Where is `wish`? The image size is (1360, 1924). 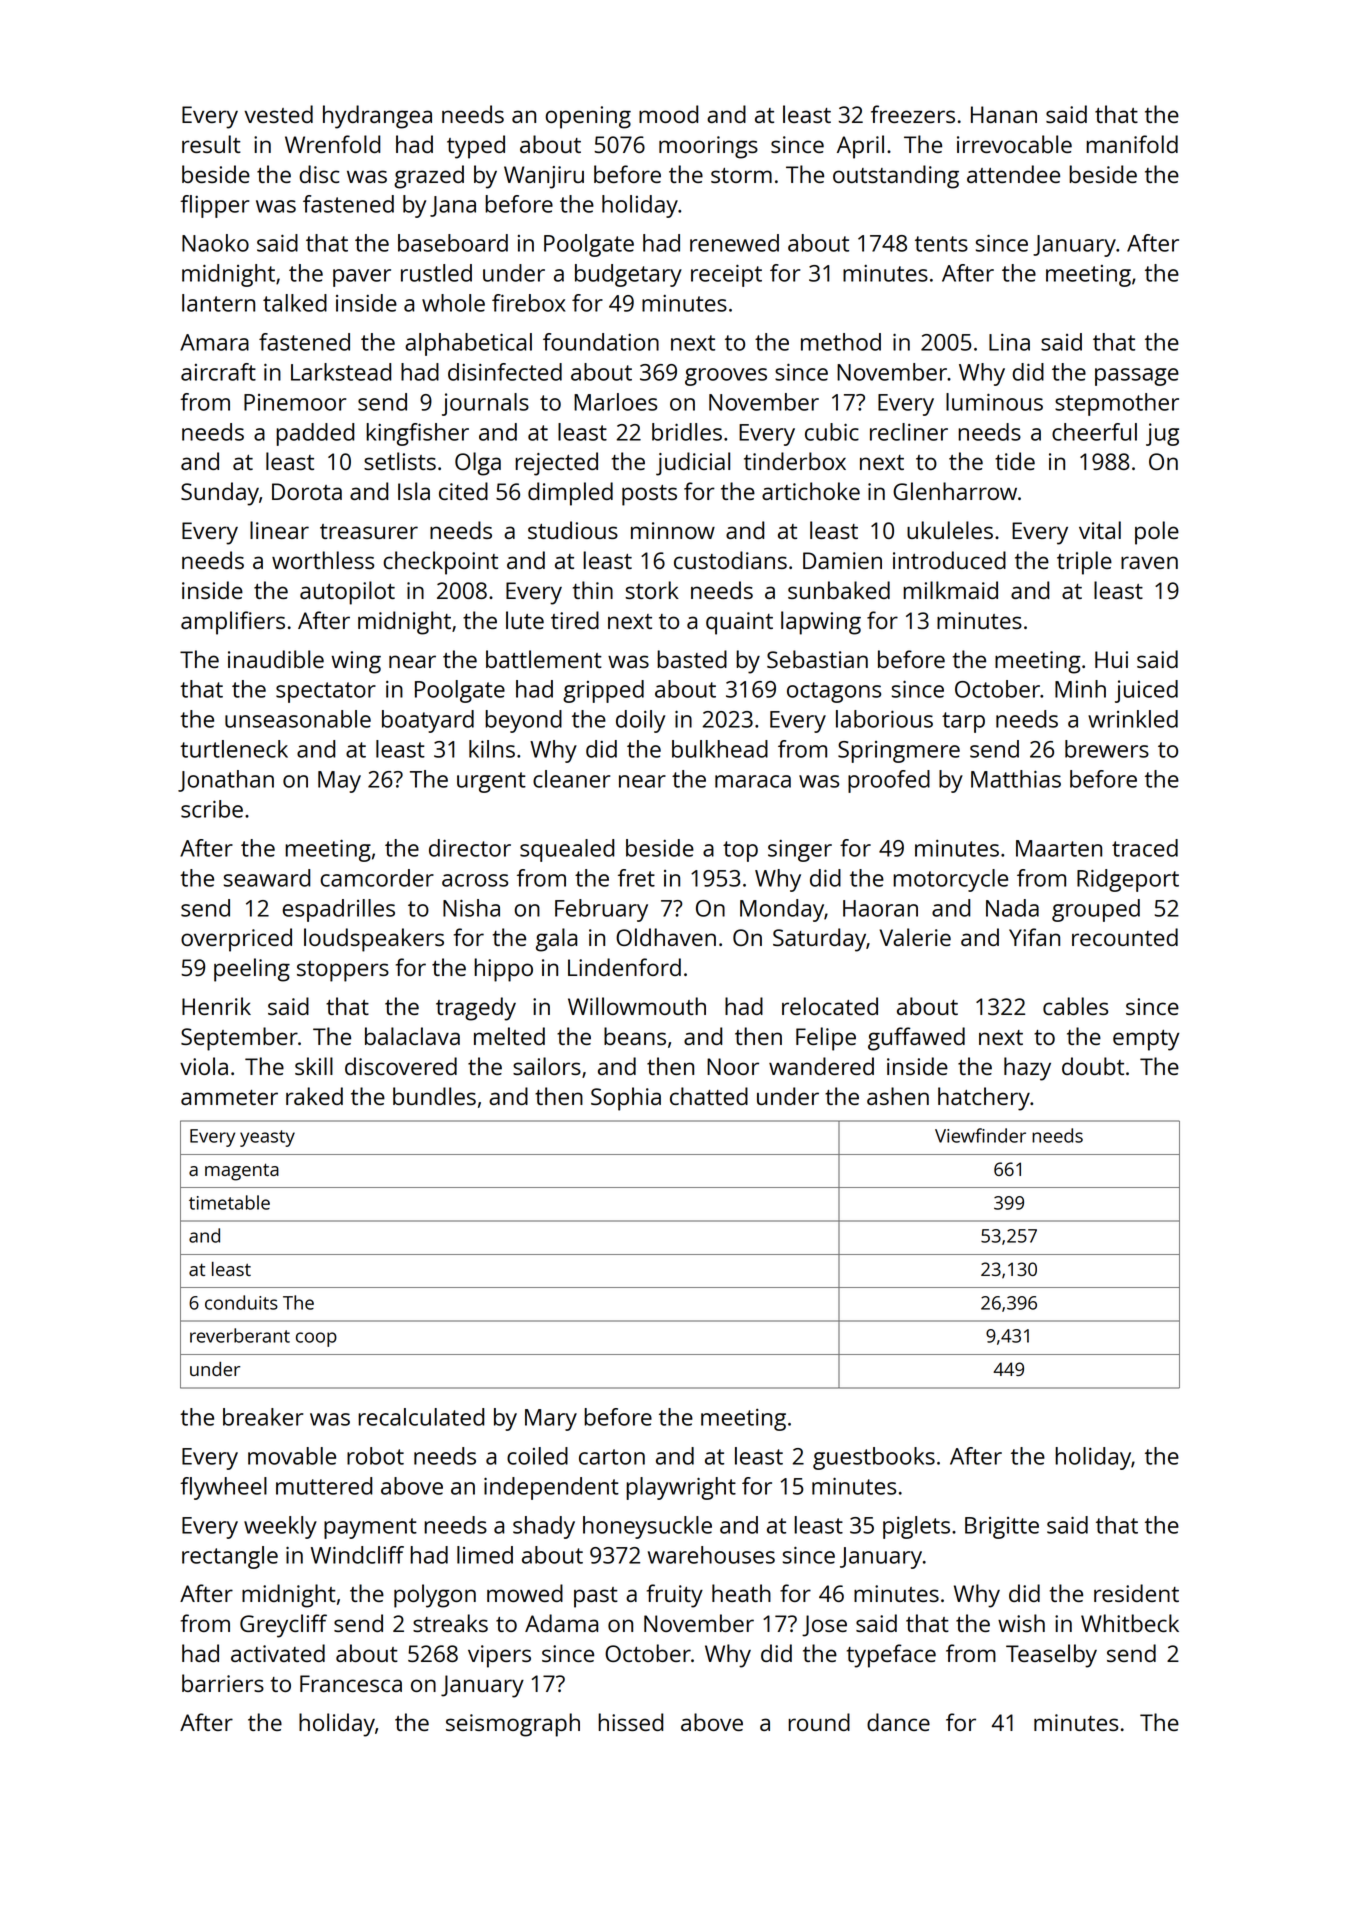 wish is located at coordinates (1021, 1623).
